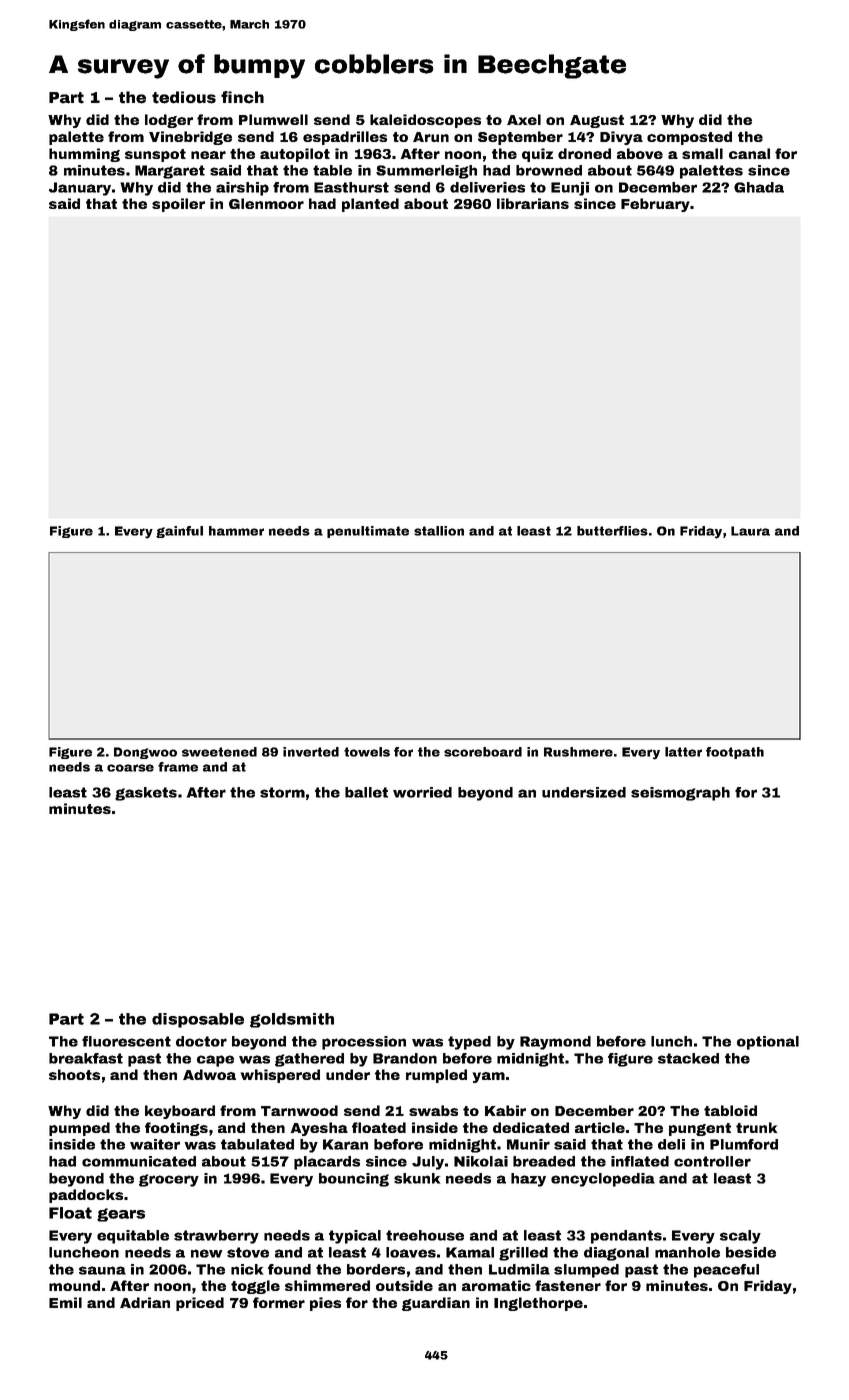 The width and height of the screenshot is (849, 1400). Describe the element at coordinates (603, 1180) in the screenshot. I see `encyclopedia` at that location.
